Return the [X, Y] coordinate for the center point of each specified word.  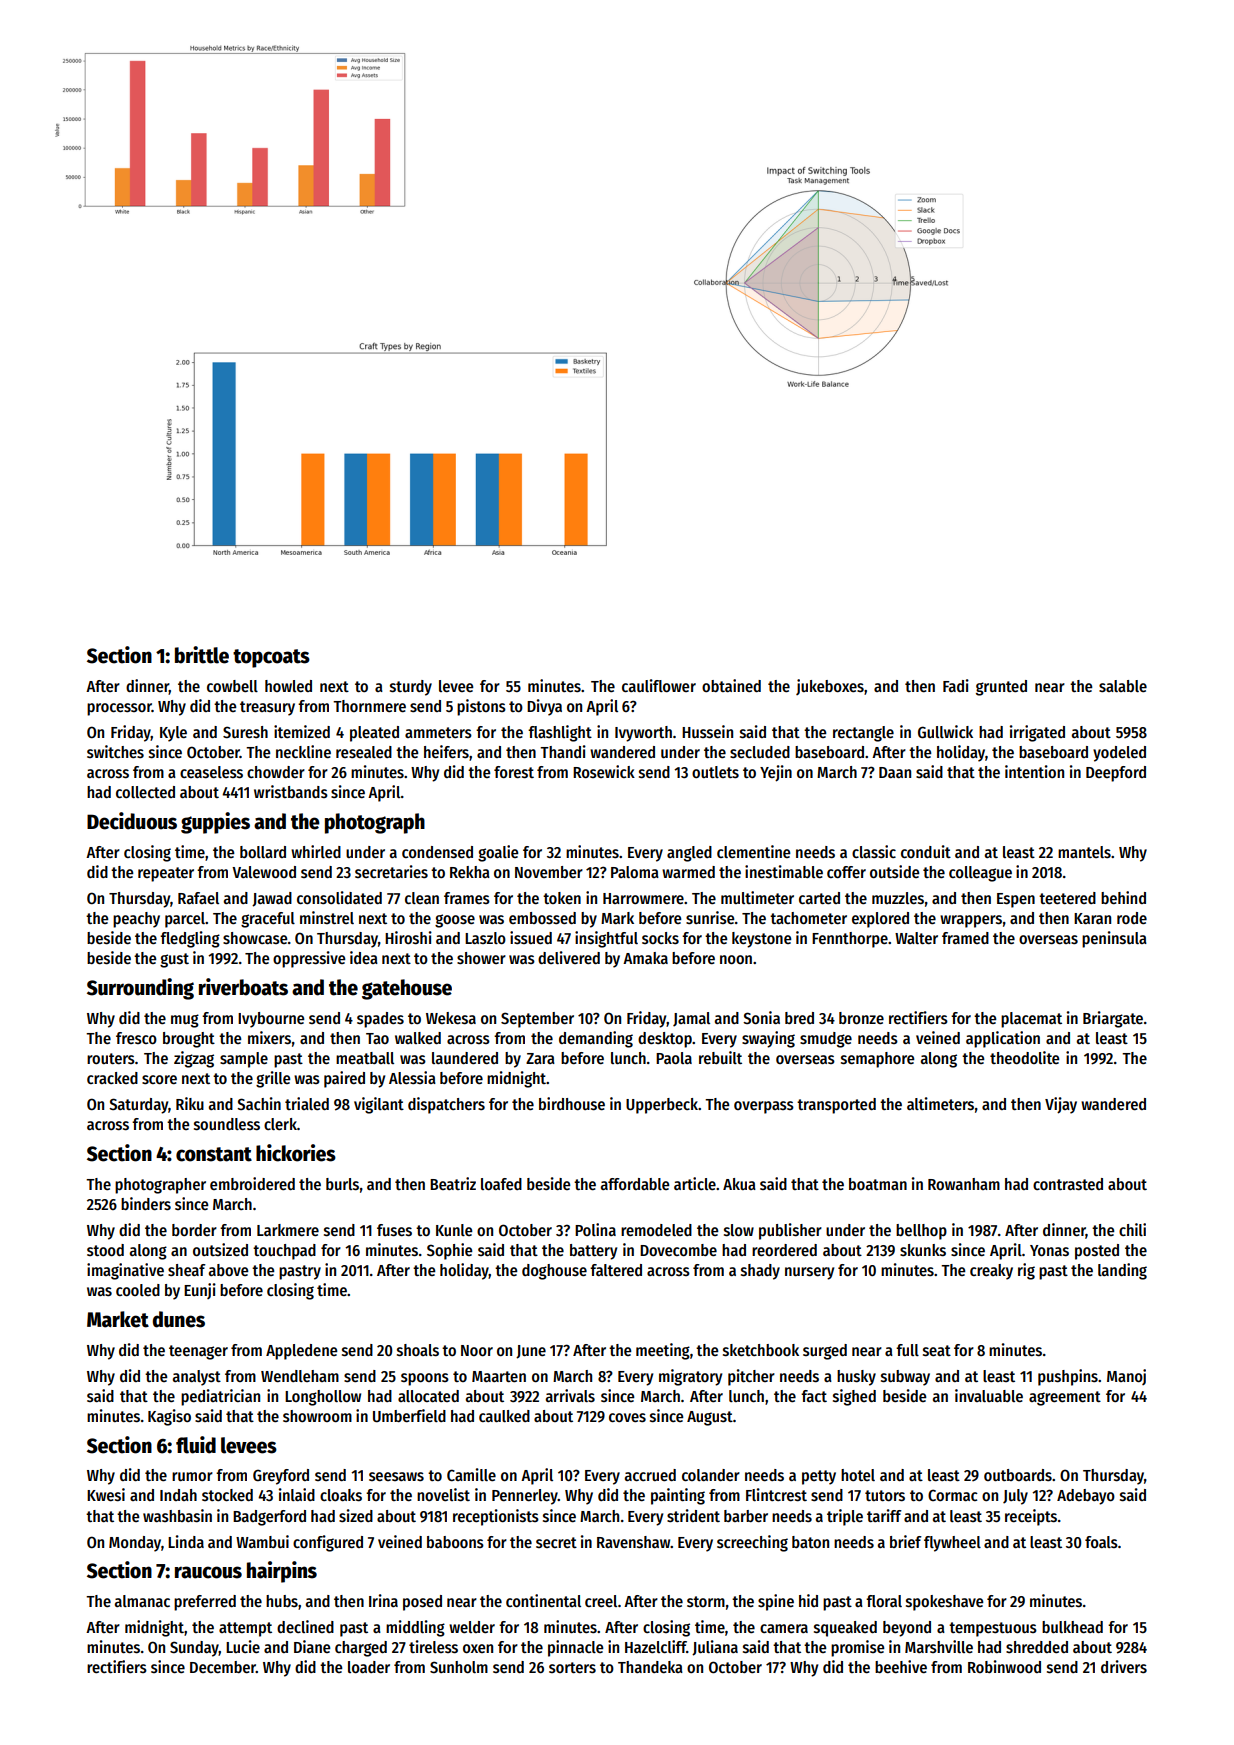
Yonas [1049, 1251]
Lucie [243, 1646]
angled [689, 854]
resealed [364, 752]
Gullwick [945, 732]
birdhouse [572, 1104]
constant [214, 1154]
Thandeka [650, 1667]
